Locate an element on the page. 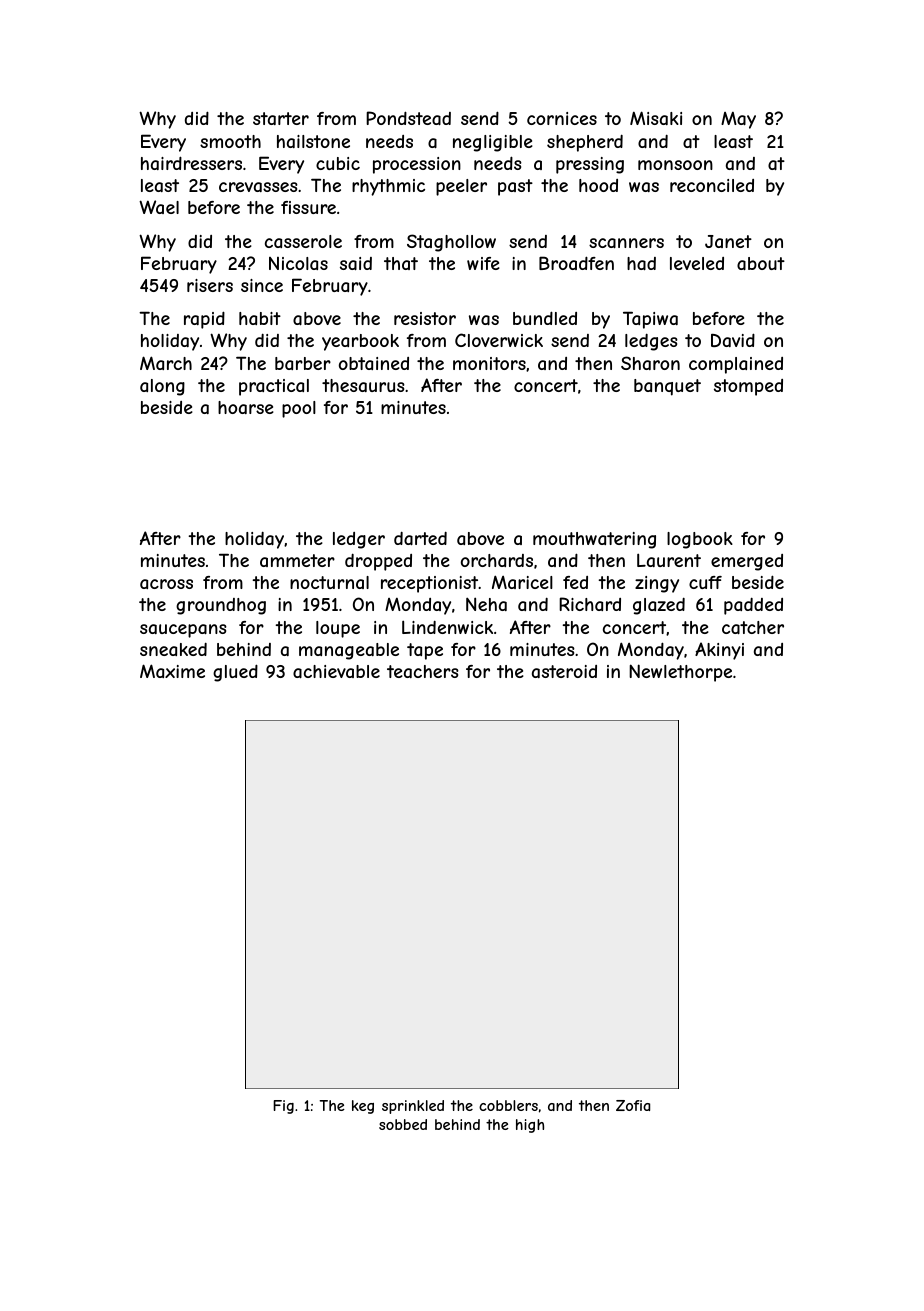  pool is located at coordinates (299, 409).
